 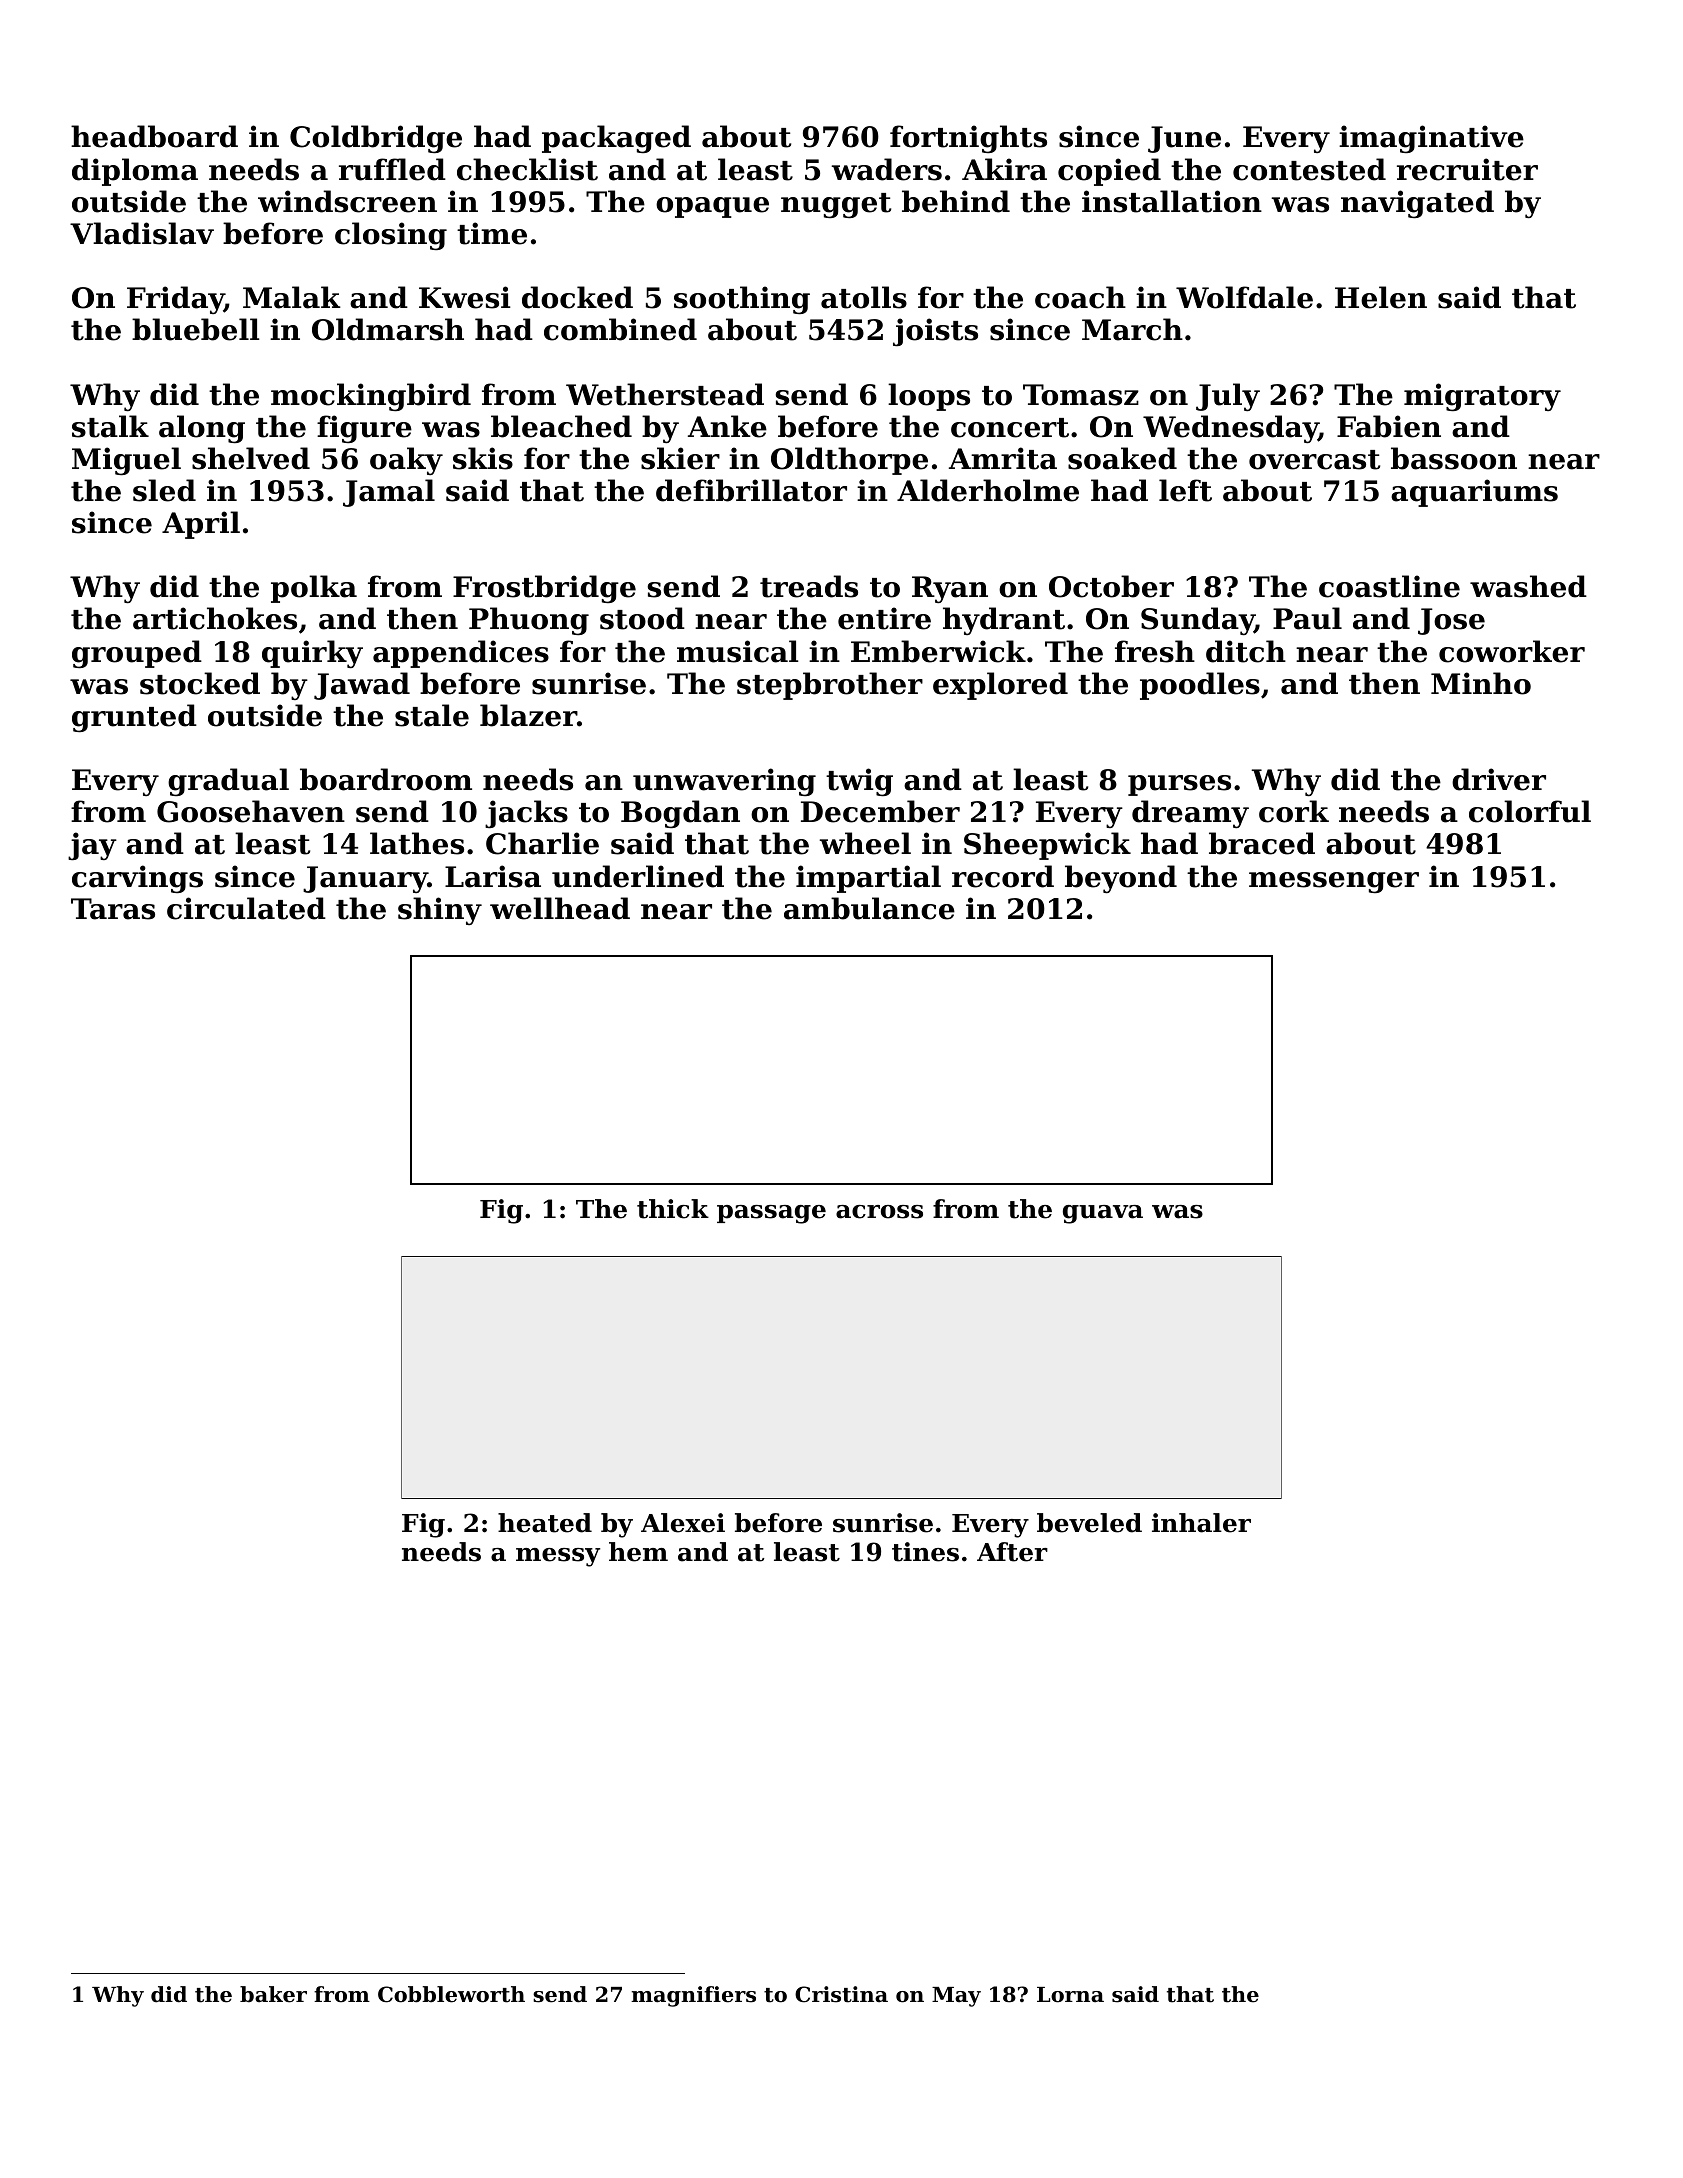 I want to click on Fabien, so click(x=1389, y=426).
